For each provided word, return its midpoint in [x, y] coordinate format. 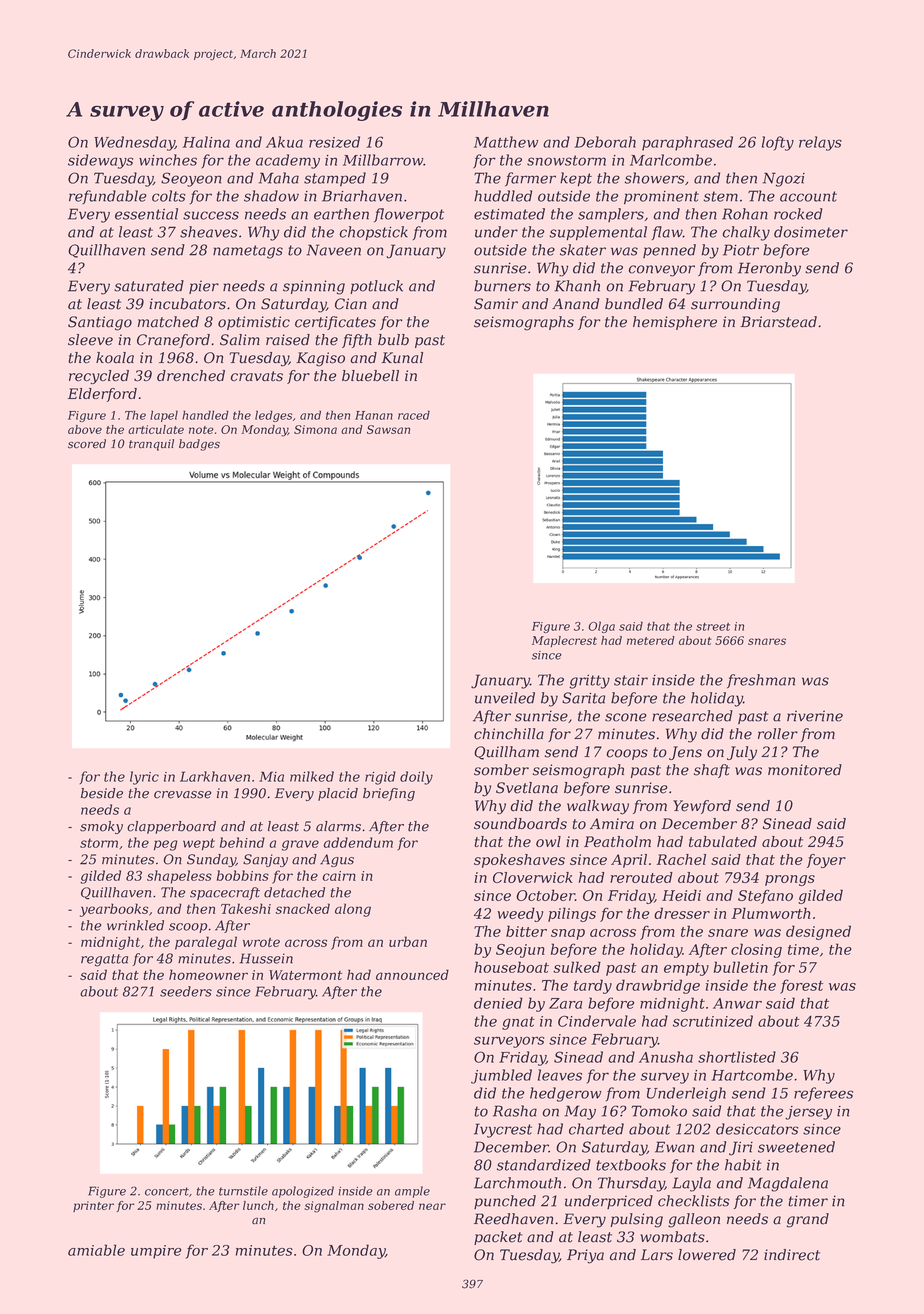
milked [312, 776]
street [713, 627]
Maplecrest [564, 641]
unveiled [505, 698]
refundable [108, 197]
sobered [391, 1205]
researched [692, 716]
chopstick [373, 233]
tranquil [151, 445]
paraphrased [687, 143]
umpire [156, 1252]
